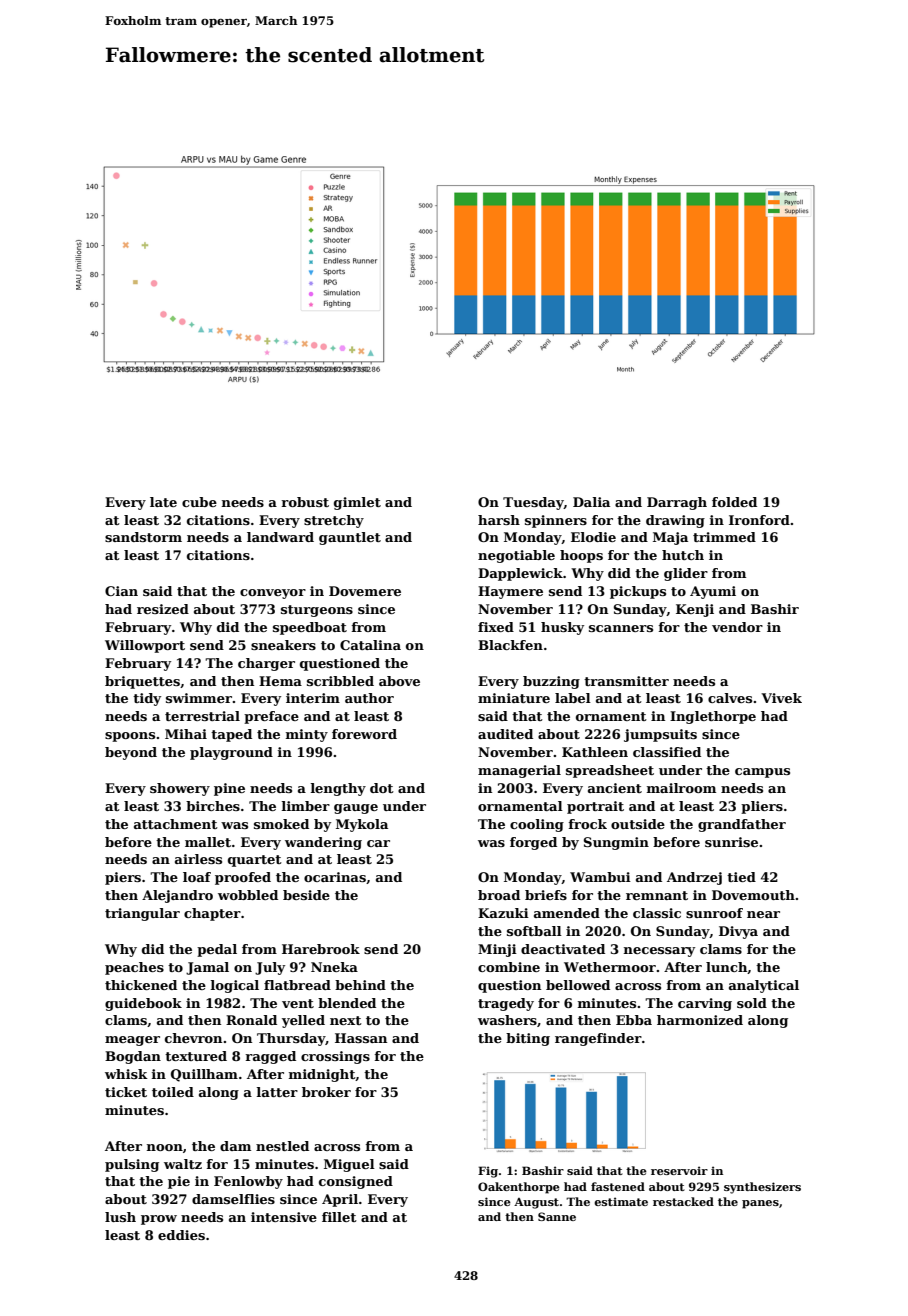  I want to click on author, so click(369, 698).
